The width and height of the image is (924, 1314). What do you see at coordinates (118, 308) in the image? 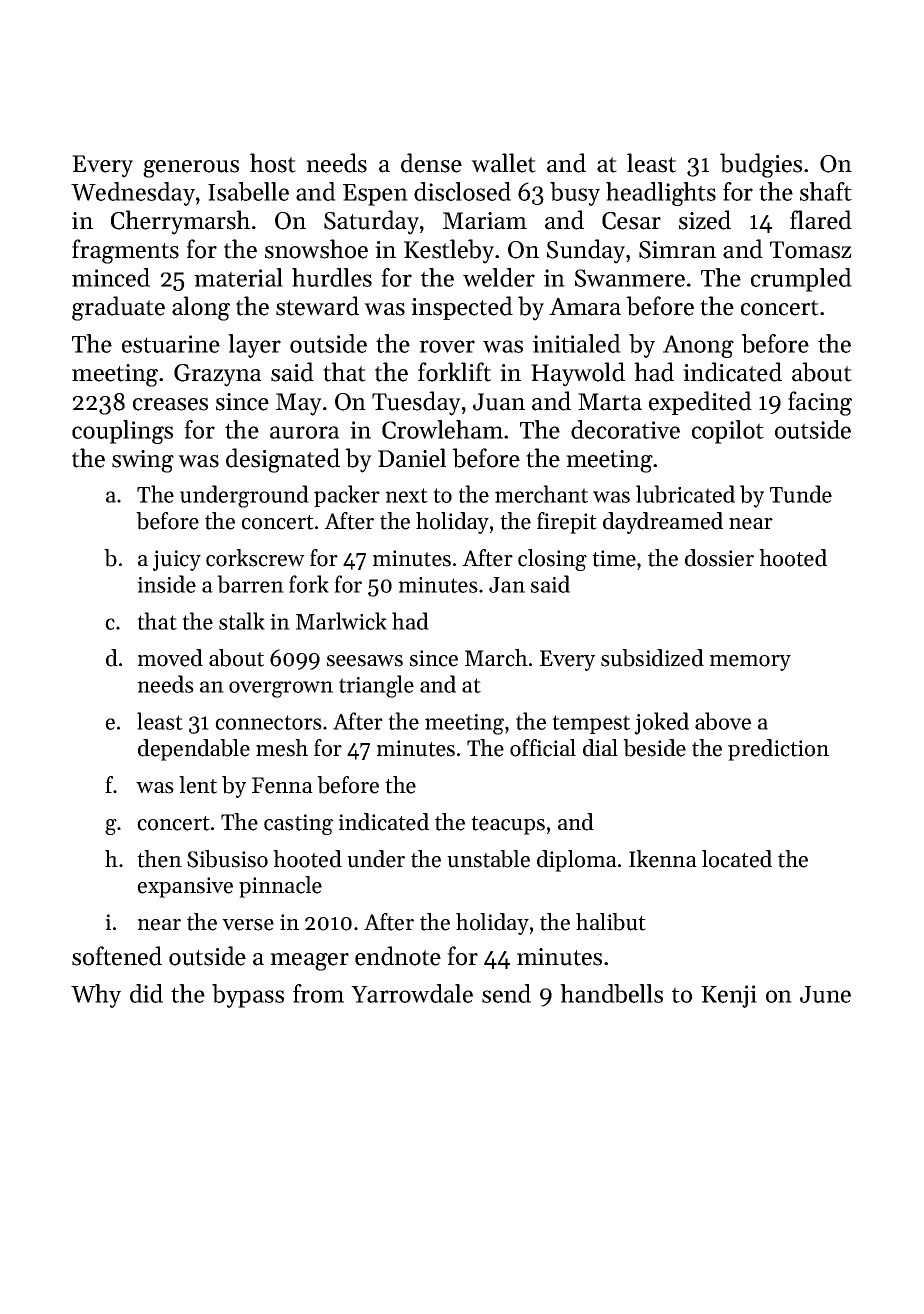
I see `graduate` at bounding box center [118, 308].
